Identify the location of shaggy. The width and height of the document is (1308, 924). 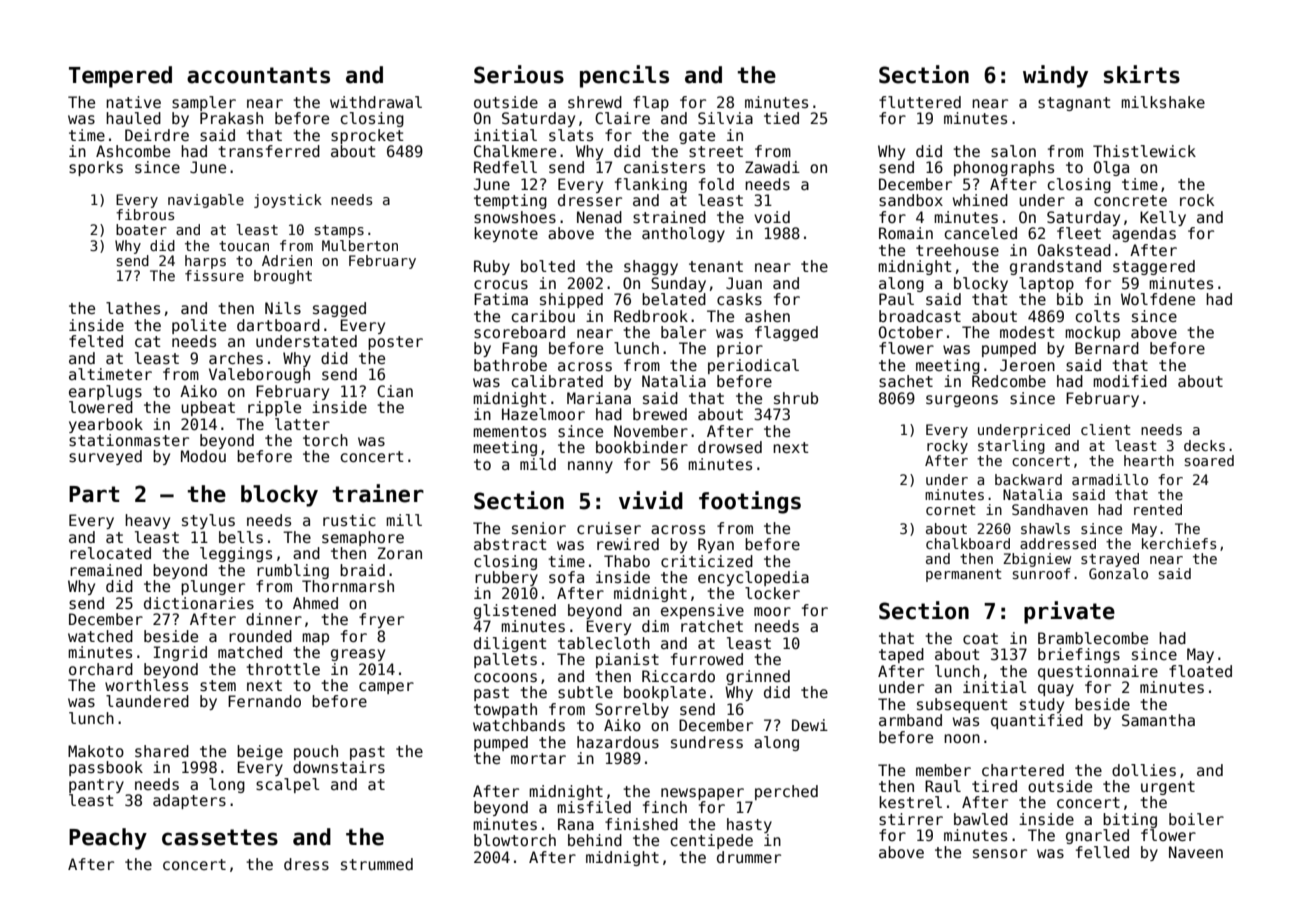
(651, 267).
